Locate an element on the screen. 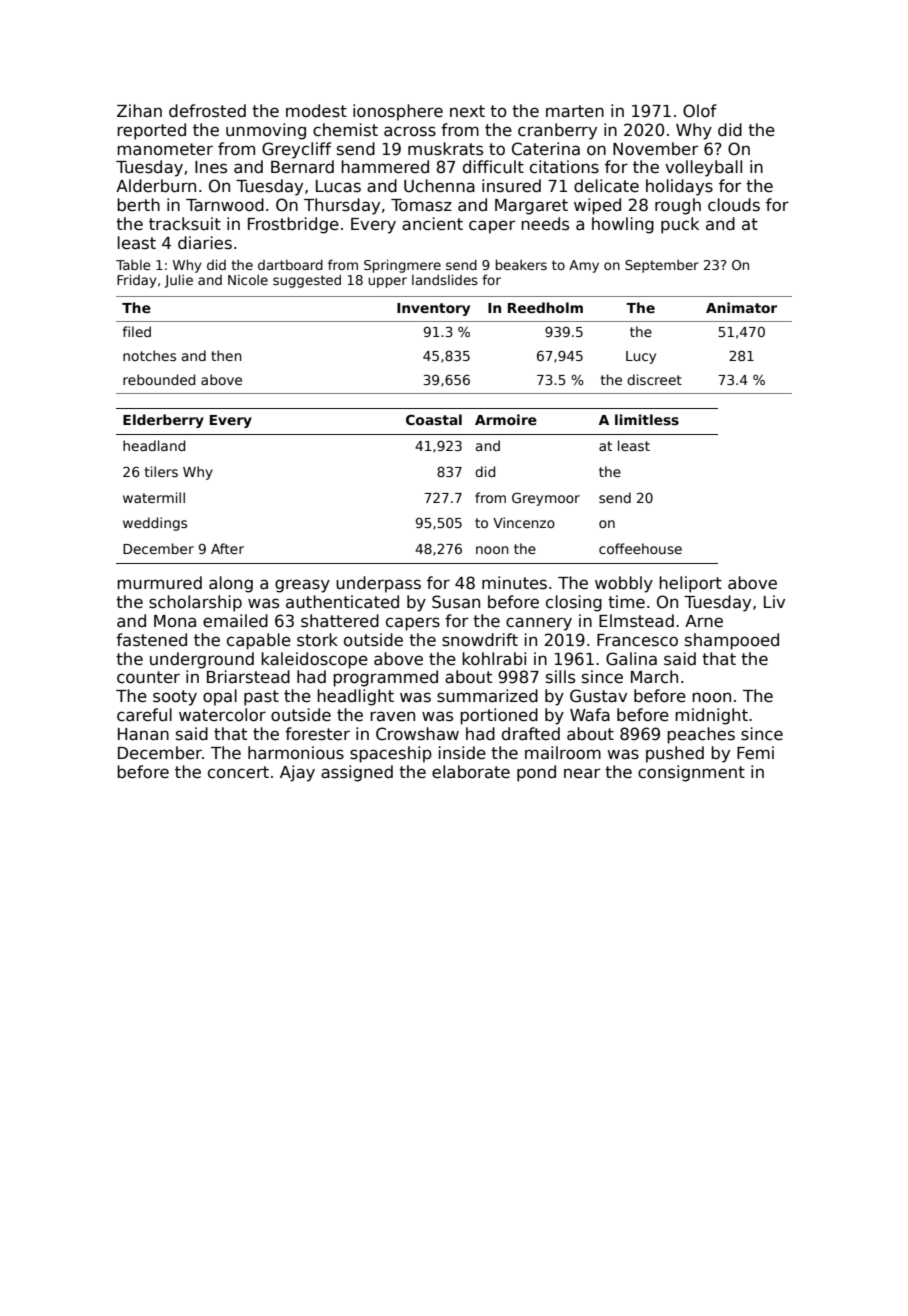 The height and width of the screenshot is (1316, 908). concert is located at coordinates (238, 772).
